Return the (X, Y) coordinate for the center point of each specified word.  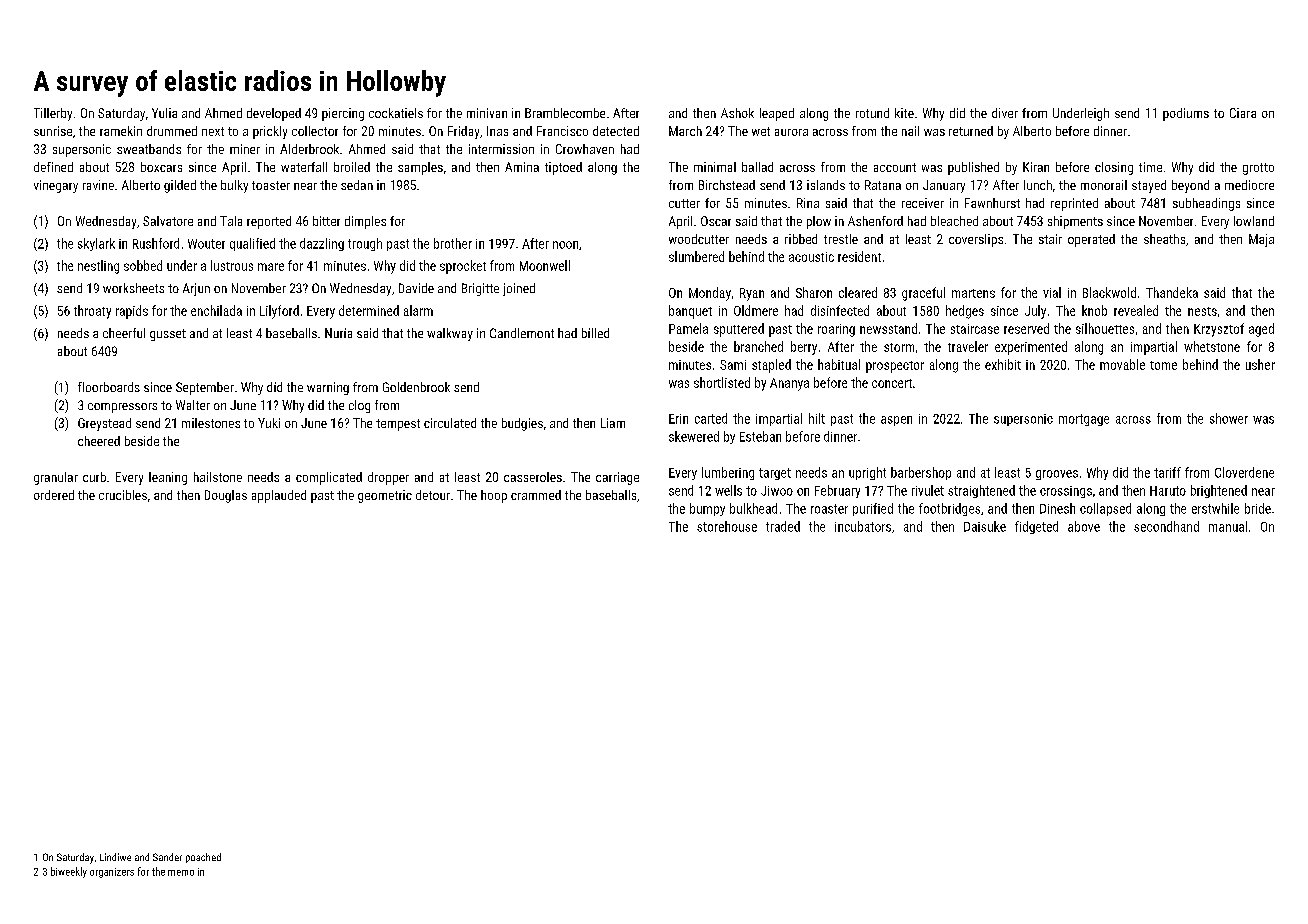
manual (1228, 526)
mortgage (1084, 420)
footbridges (949, 509)
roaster (829, 509)
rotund (872, 113)
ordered (54, 495)
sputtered (739, 330)
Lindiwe (115, 857)
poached (203, 858)
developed (274, 114)
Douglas (226, 496)
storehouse (727, 526)
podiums (1186, 114)
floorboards (109, 387)
